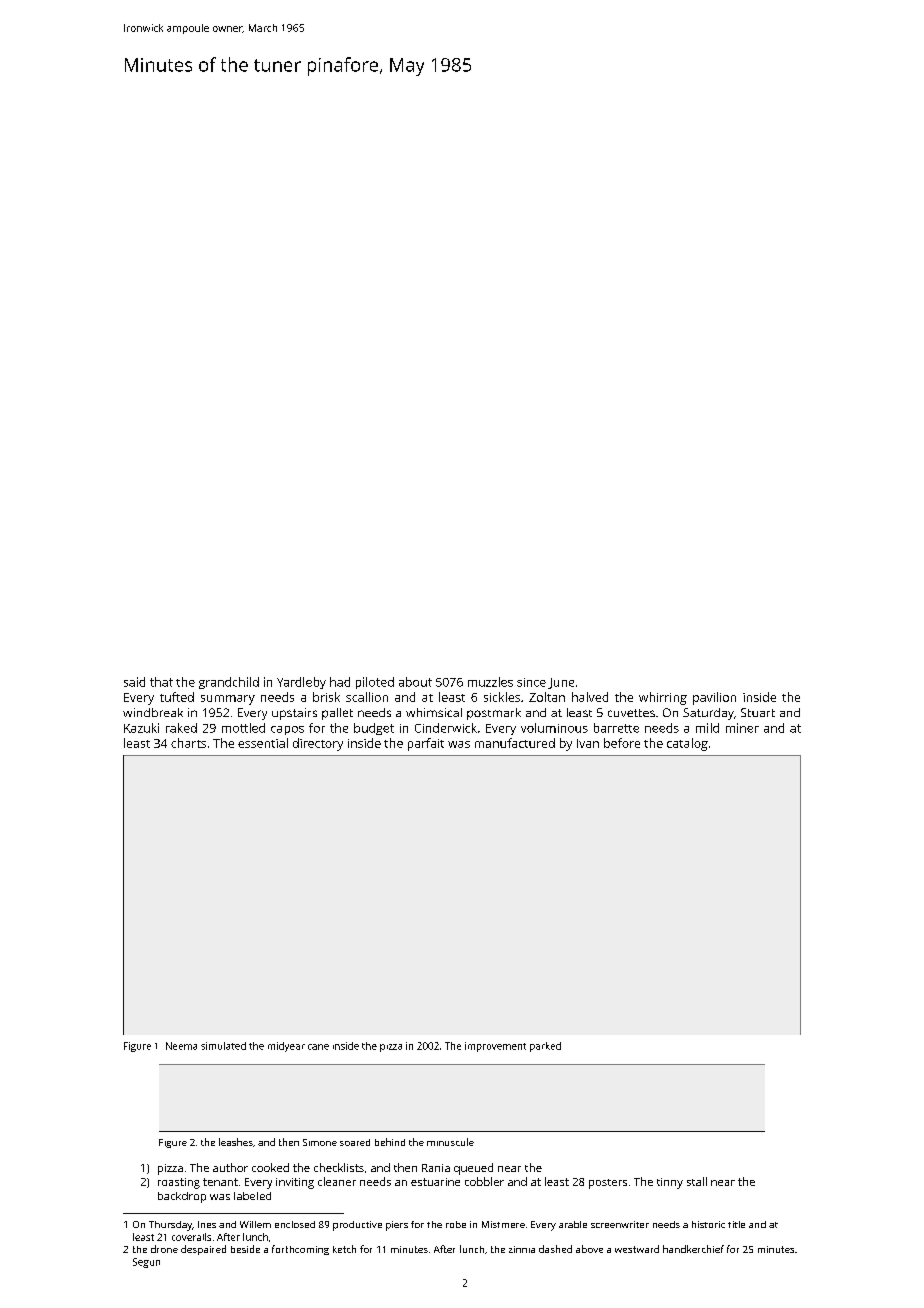 The image size is (924, 1308). What do you see at coordinates (188, 743) in the screenshot?
I see `charts` at bounding box center [188, 743].
